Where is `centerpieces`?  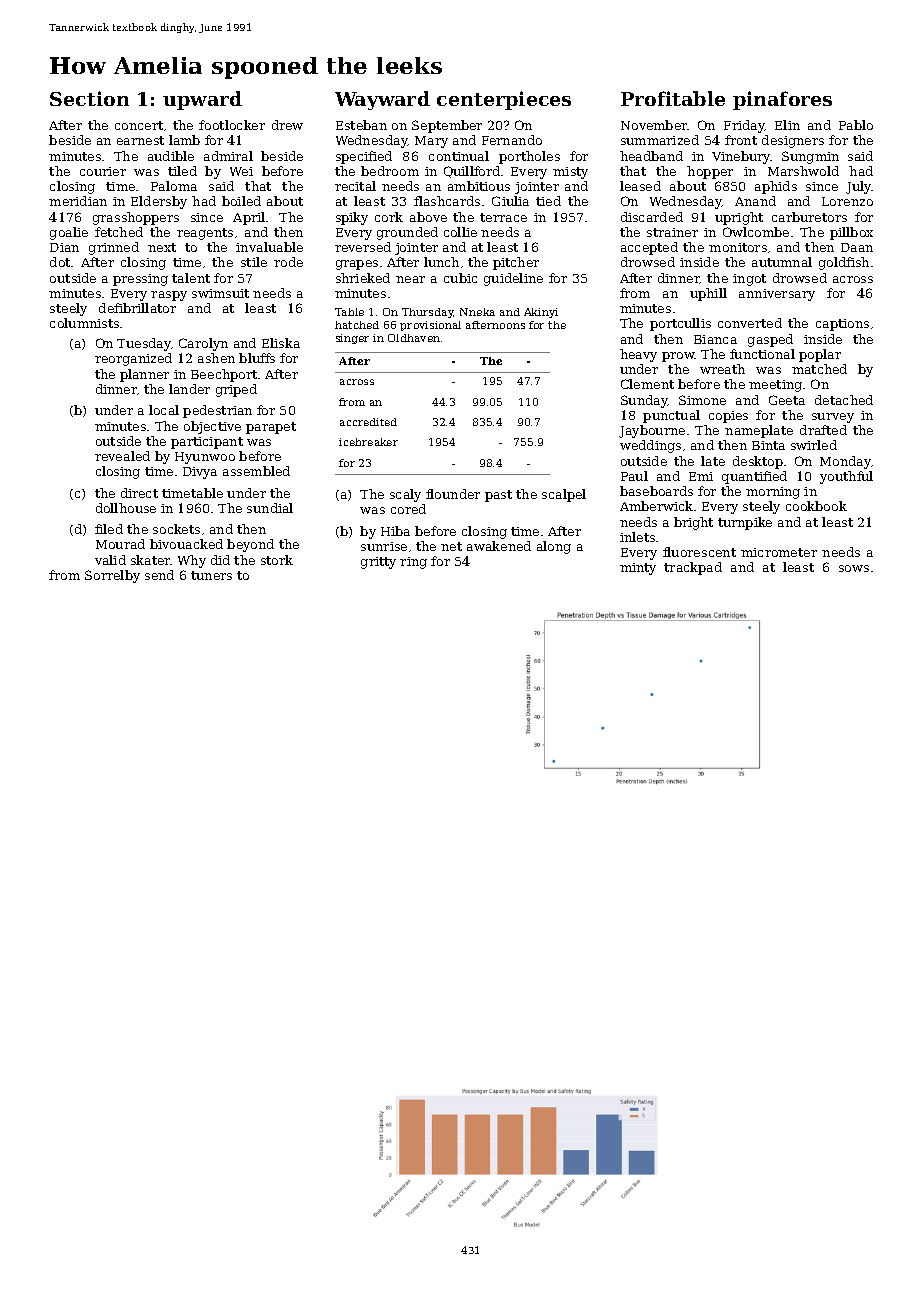
centerpieces is located at coordinates (504, 100).
